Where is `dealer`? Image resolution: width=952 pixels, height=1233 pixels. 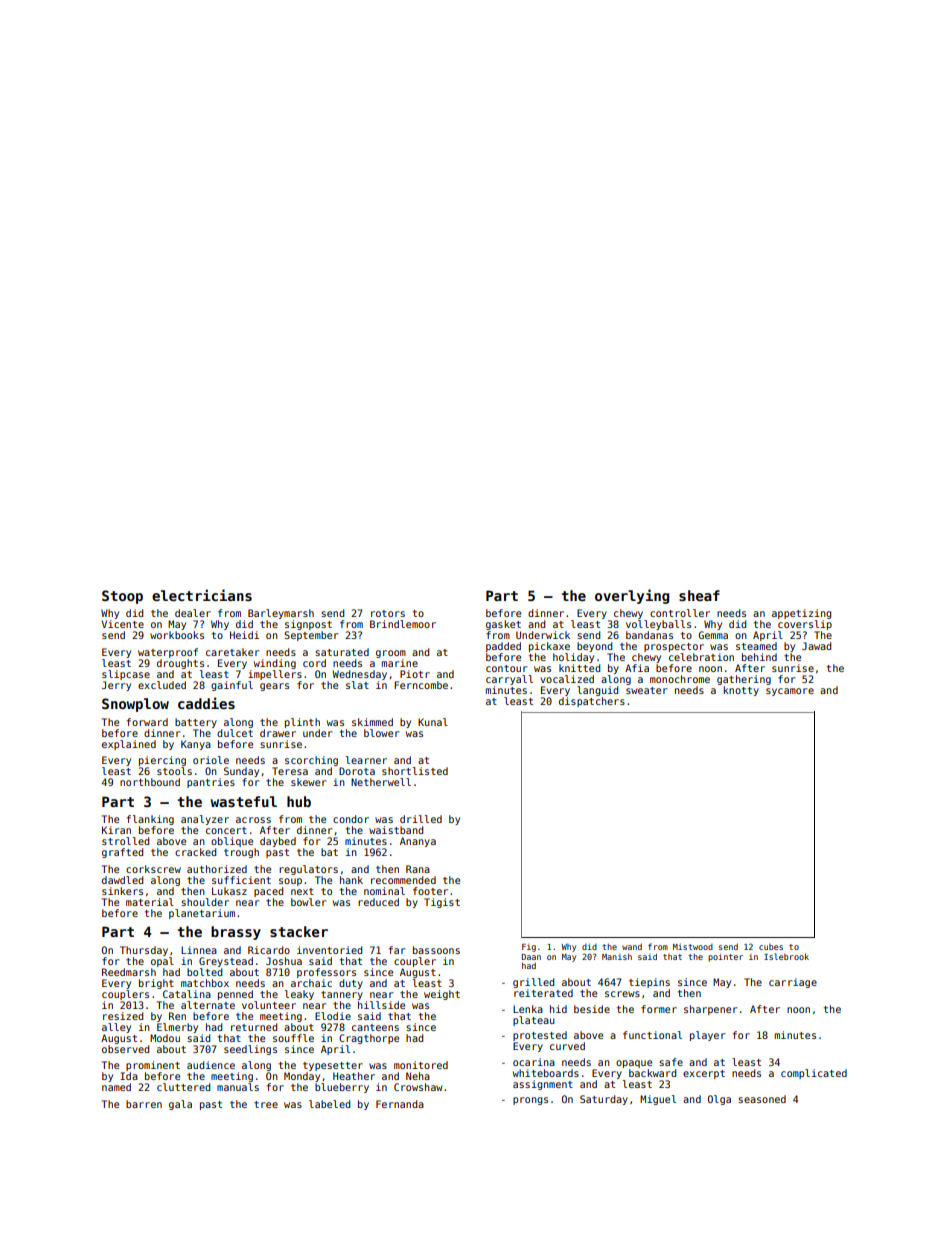
dealer is located at coordinates (193, 613).
